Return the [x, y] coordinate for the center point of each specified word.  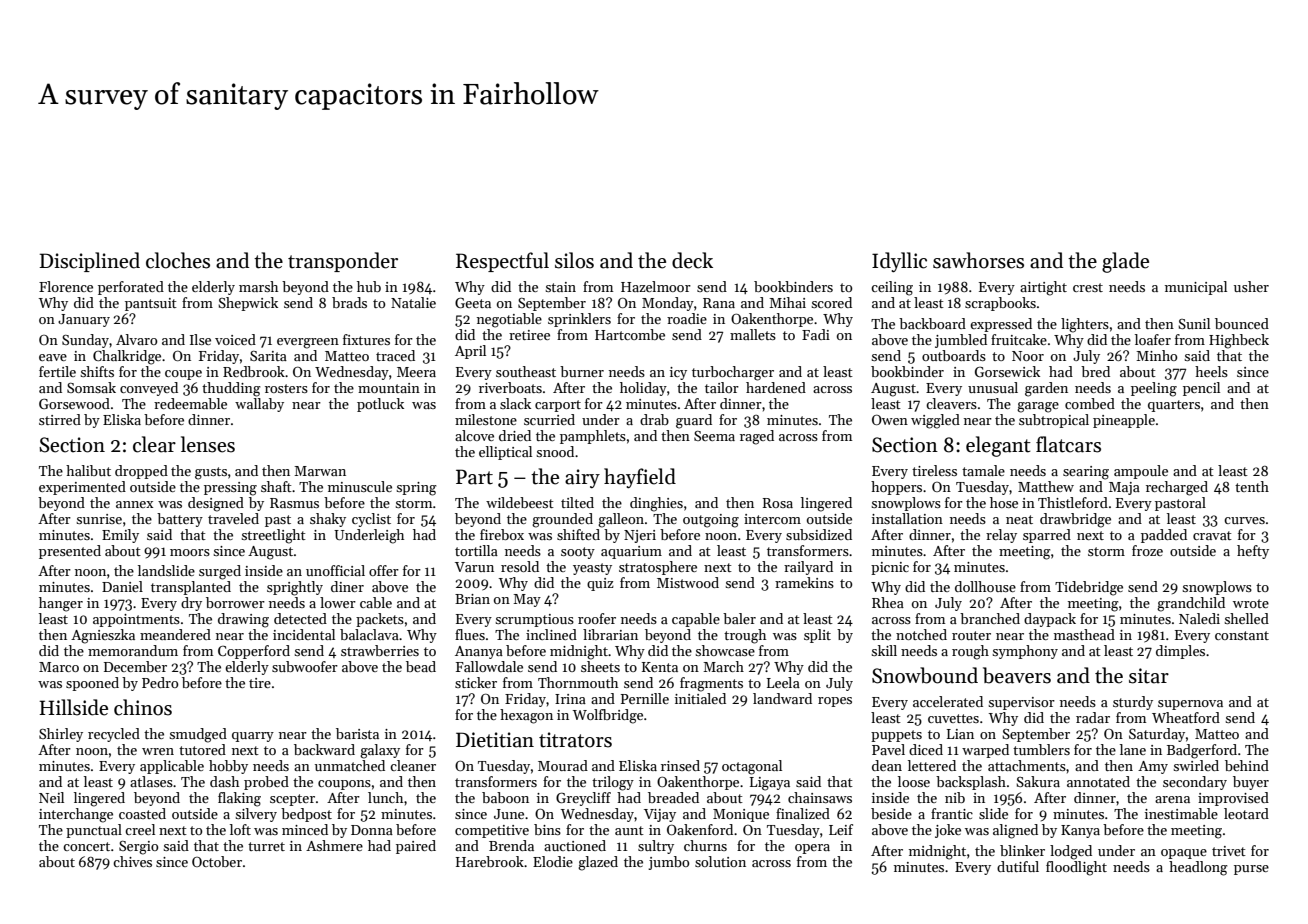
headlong [1198, 868]
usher [1251, 286]
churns [705, 845]
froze [1147, 550]
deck [692, 260]
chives [132, 861]
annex [134, 504]
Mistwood [688, 582]
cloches [178, 260]
